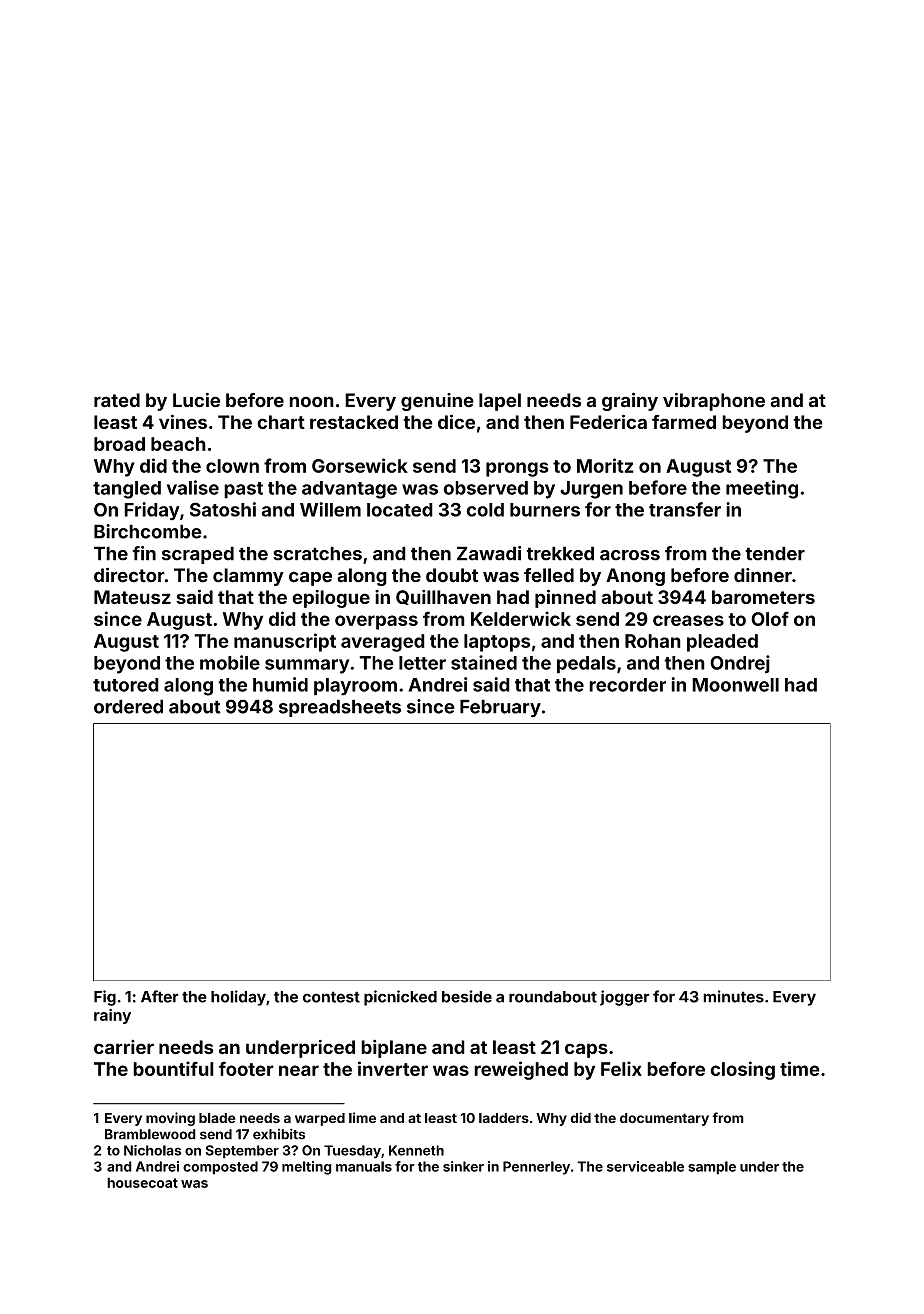 The width and height of the image is (924, 1314). Describe the element at coordinates (712, 1168) in the image. I see `sample` at that location.
